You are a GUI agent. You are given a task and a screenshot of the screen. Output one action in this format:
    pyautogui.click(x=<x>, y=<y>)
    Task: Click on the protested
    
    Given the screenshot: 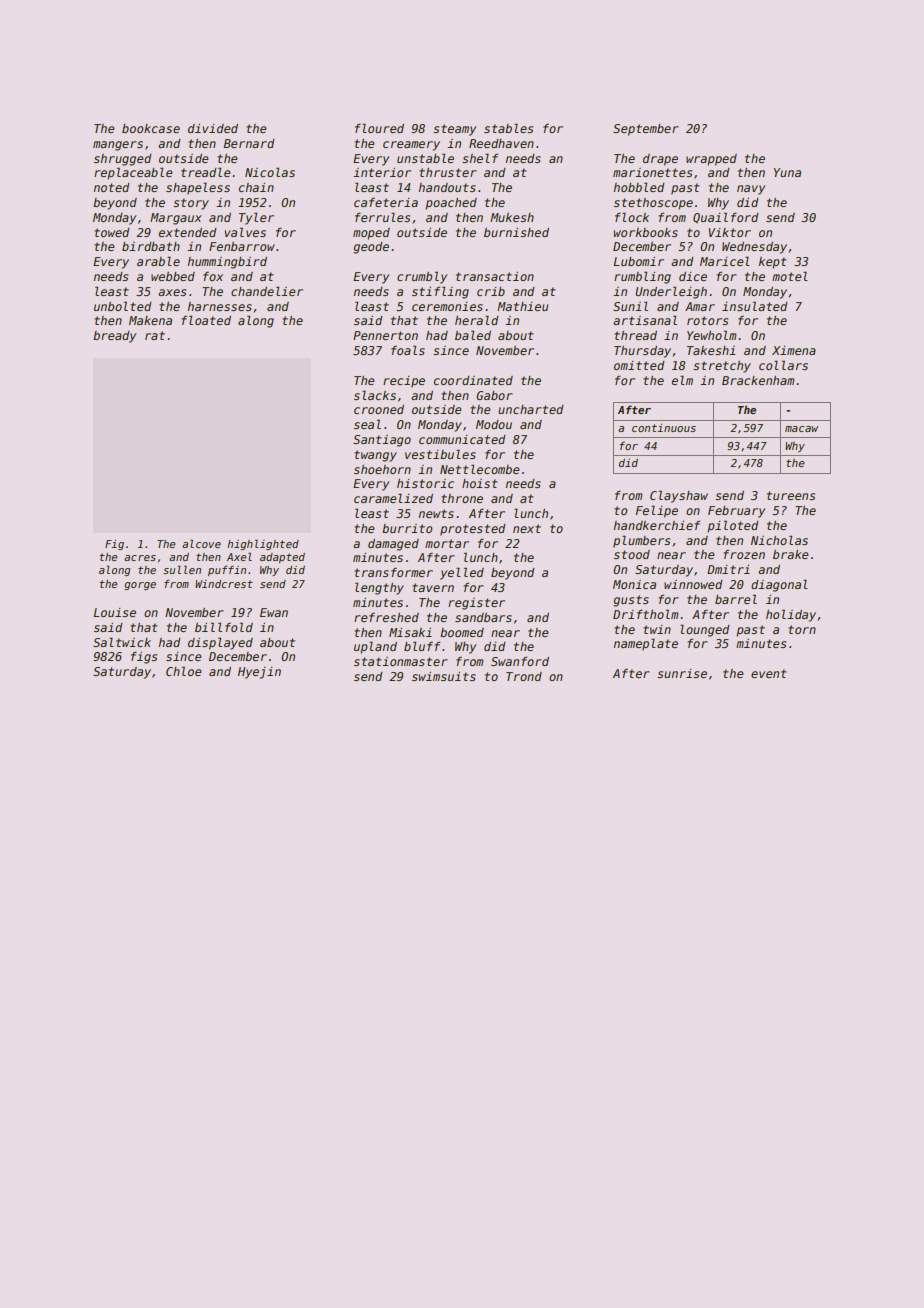 What is the action you would take?
    pyautogui.click(x=473, y=530)
